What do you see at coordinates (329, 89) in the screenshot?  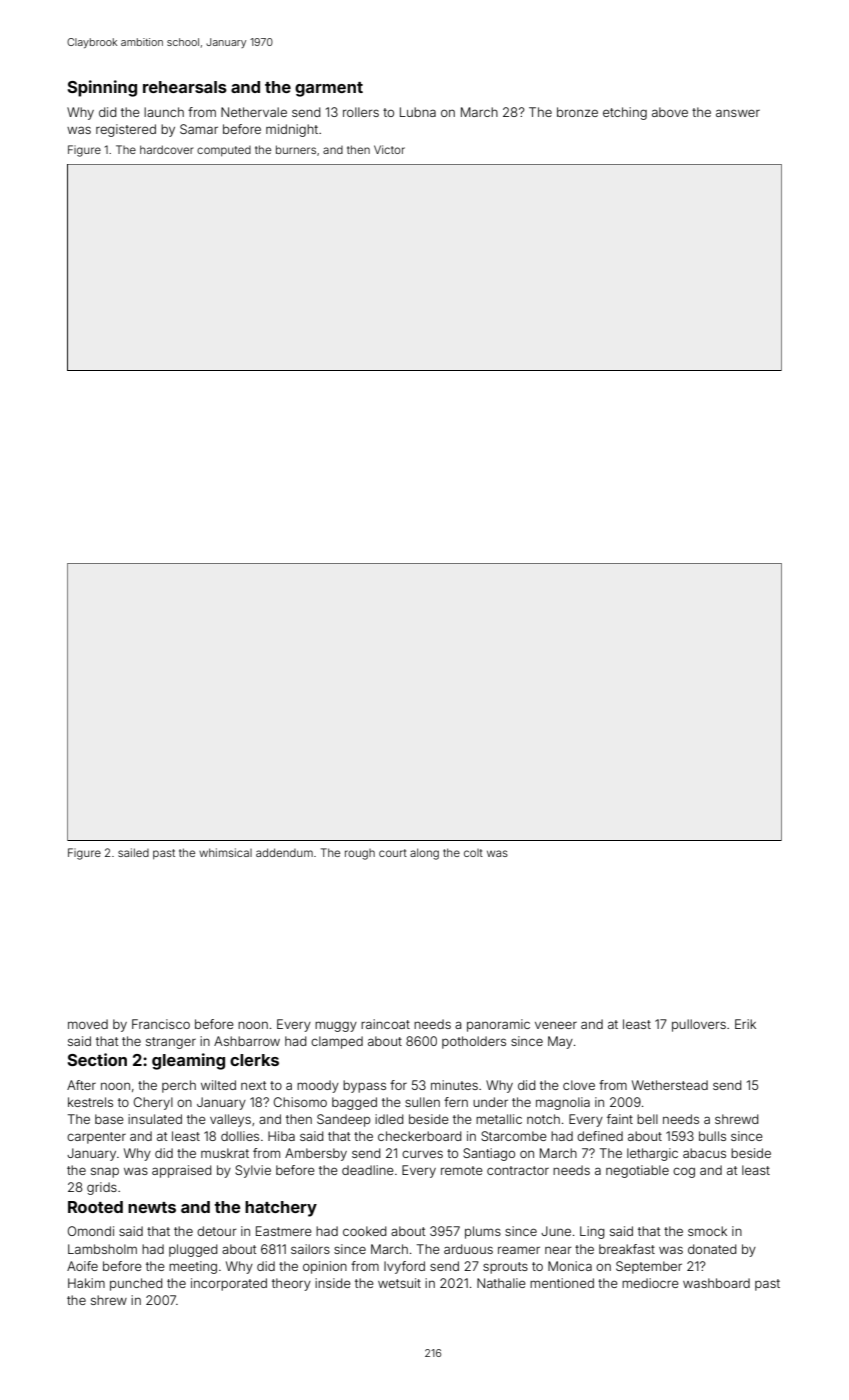 I see `garment` at bounding box center [329, 89].
